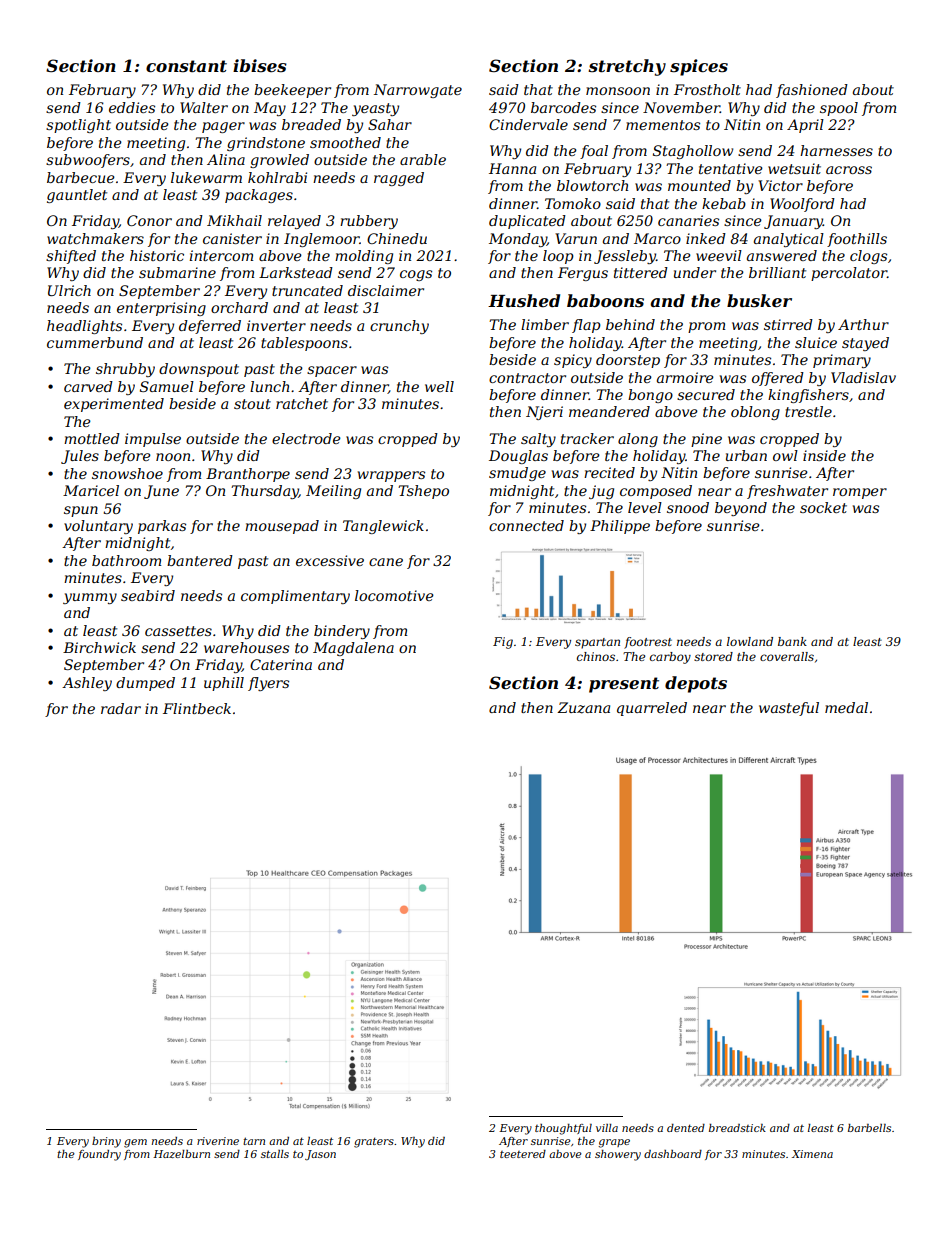 This image has width=952, height=1233. I want to click on Ximena, so click(812, 1154).
